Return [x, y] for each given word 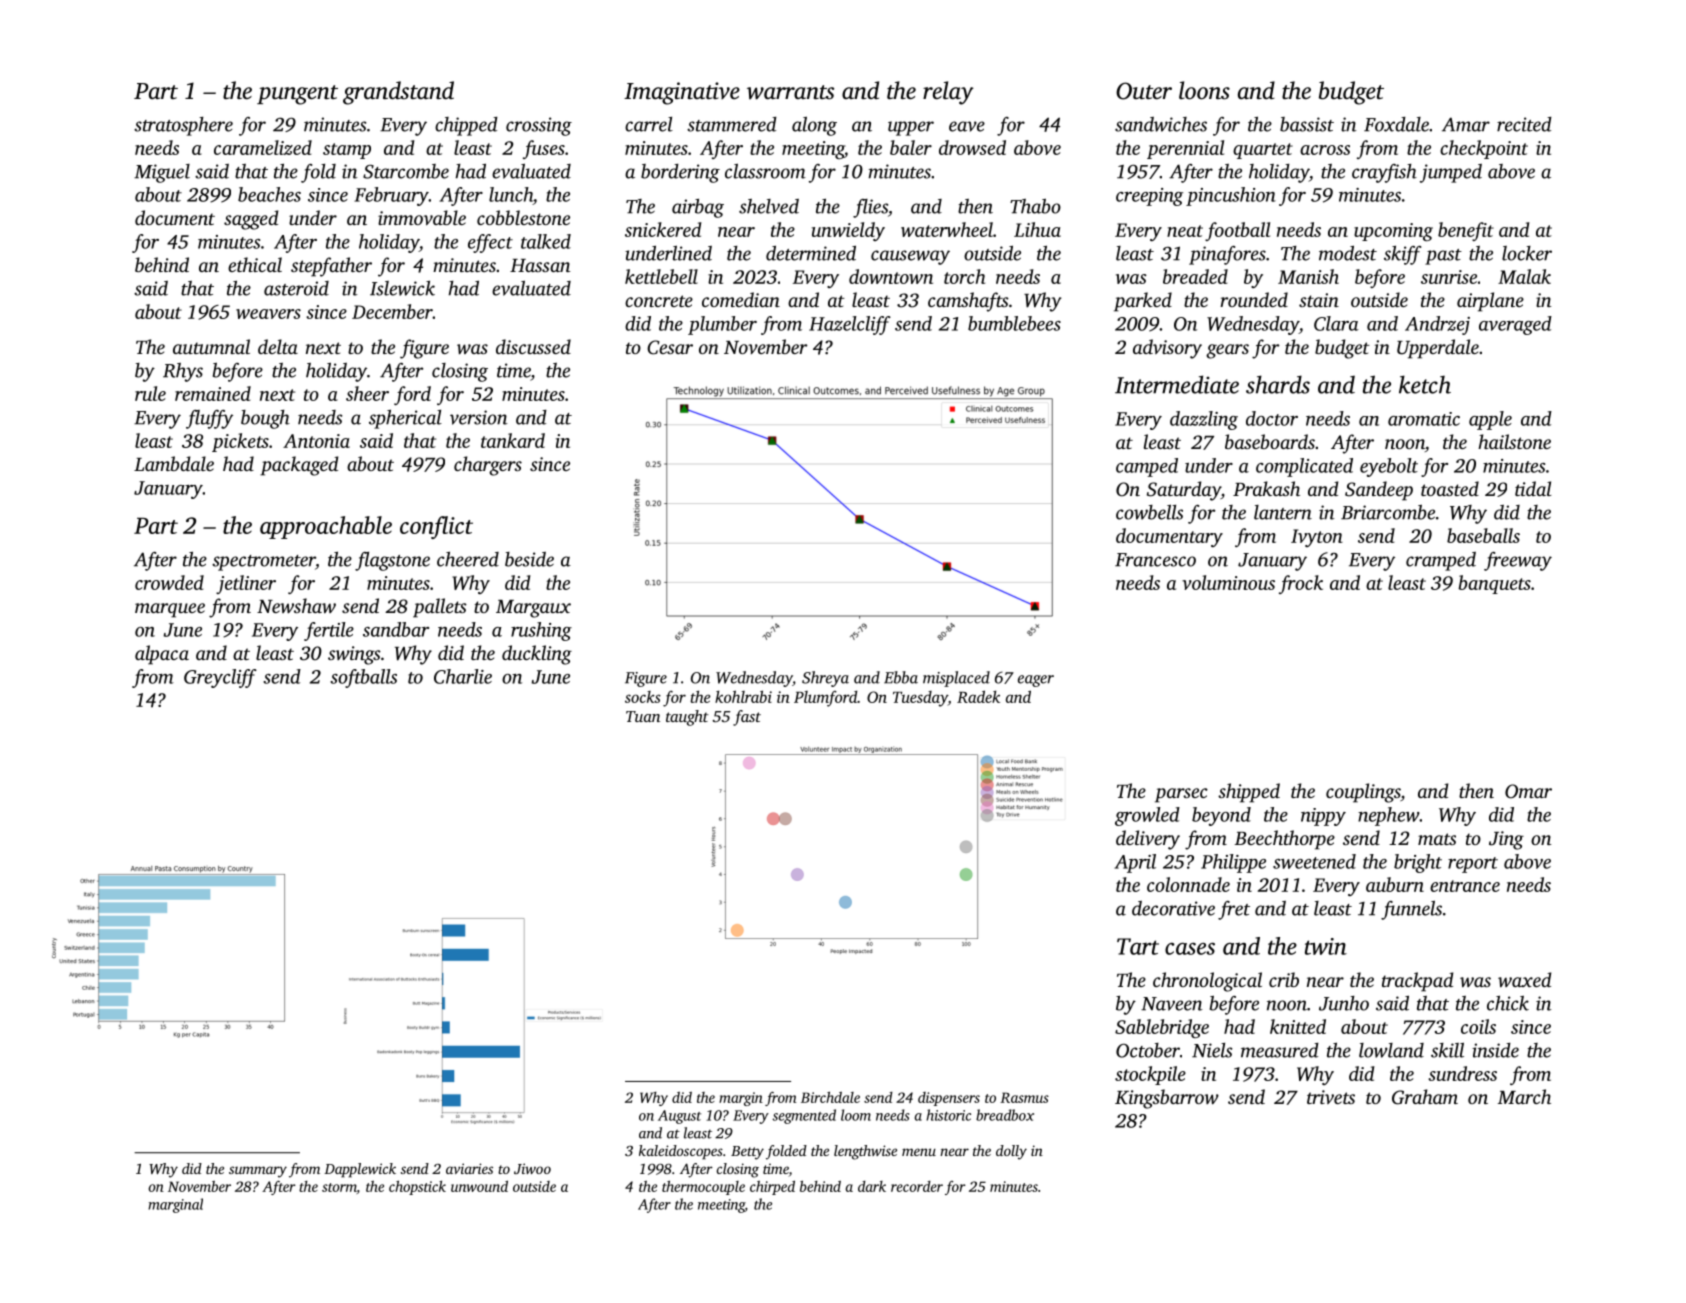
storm [339, 1188]
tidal [1533, 488]
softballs [363, 678]
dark [872, 1186]
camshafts [968, 302]
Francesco [1155, 560]
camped [1147, 467]
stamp [347, 151]
